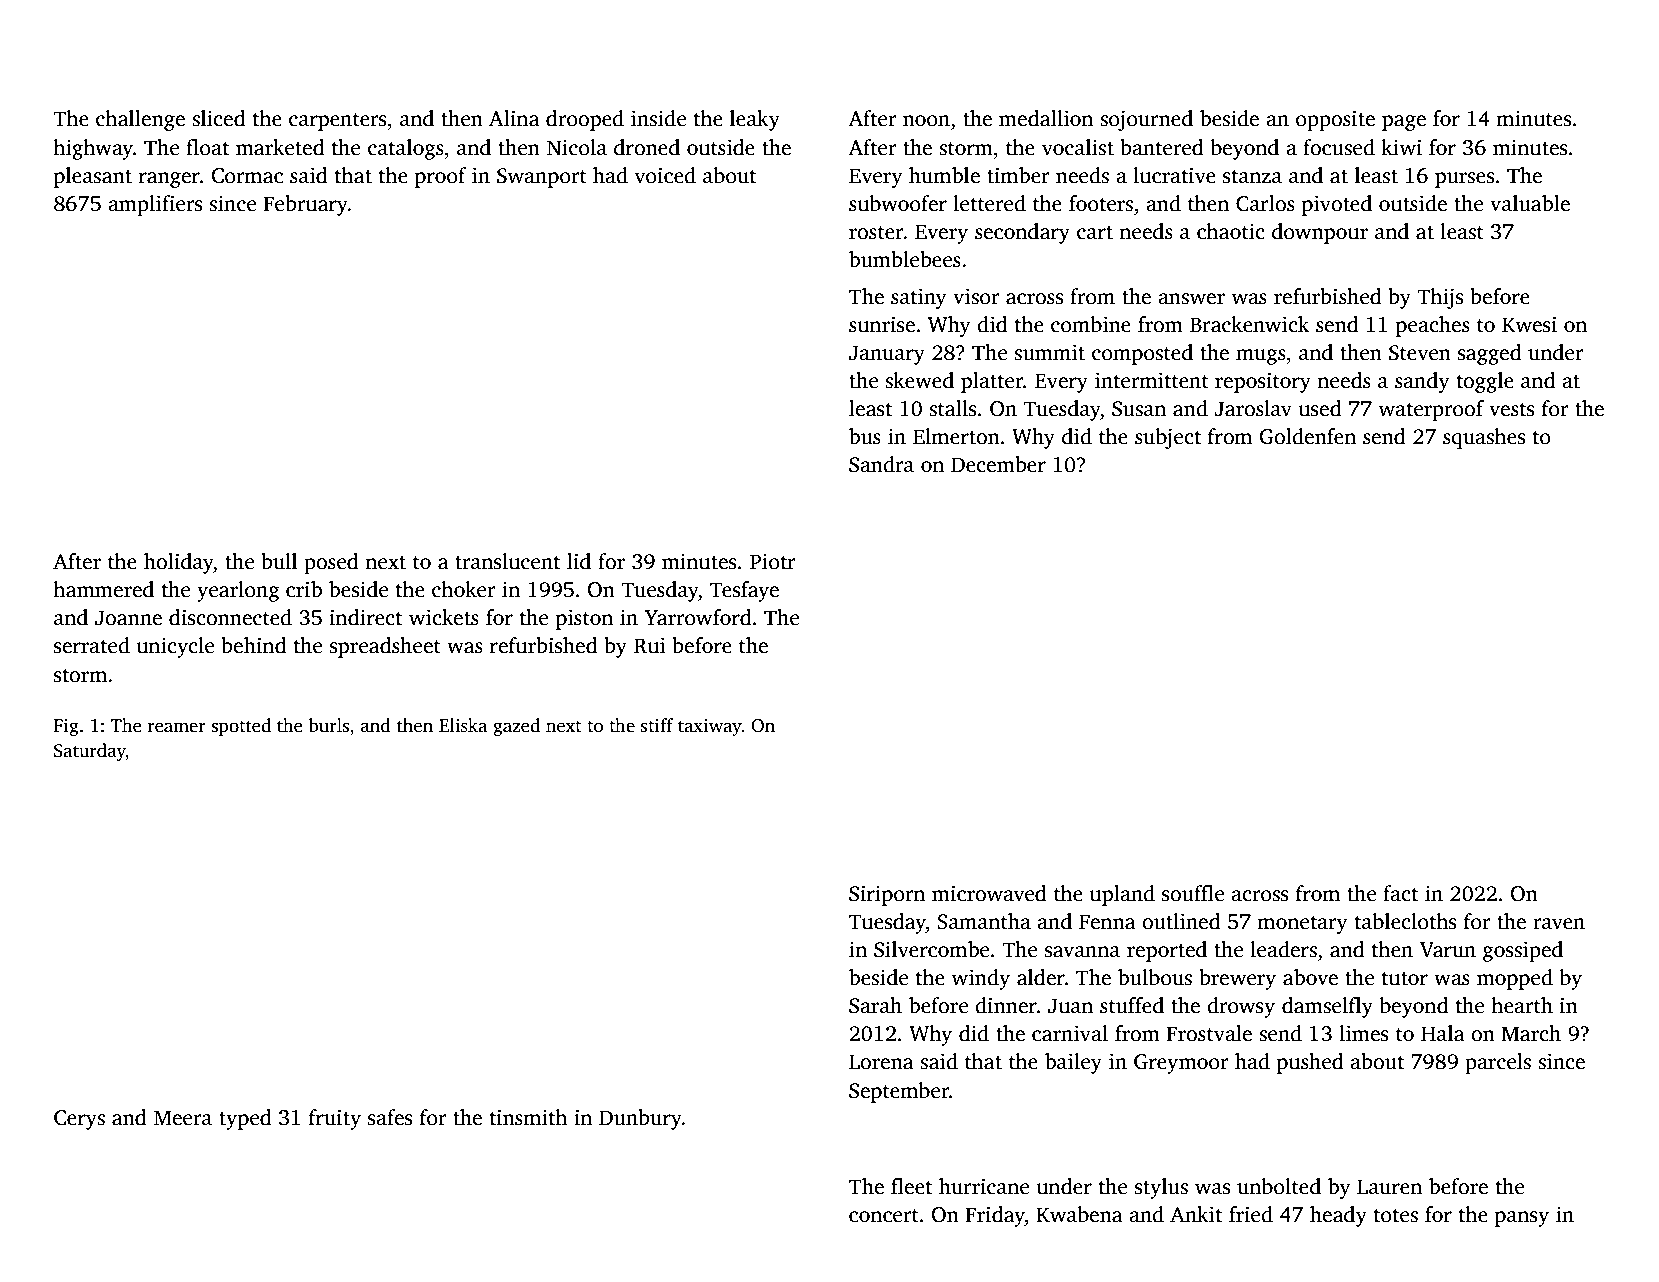 This document has width=1659, height=1282. I want to click on Cerys, so click(79, 1120).
